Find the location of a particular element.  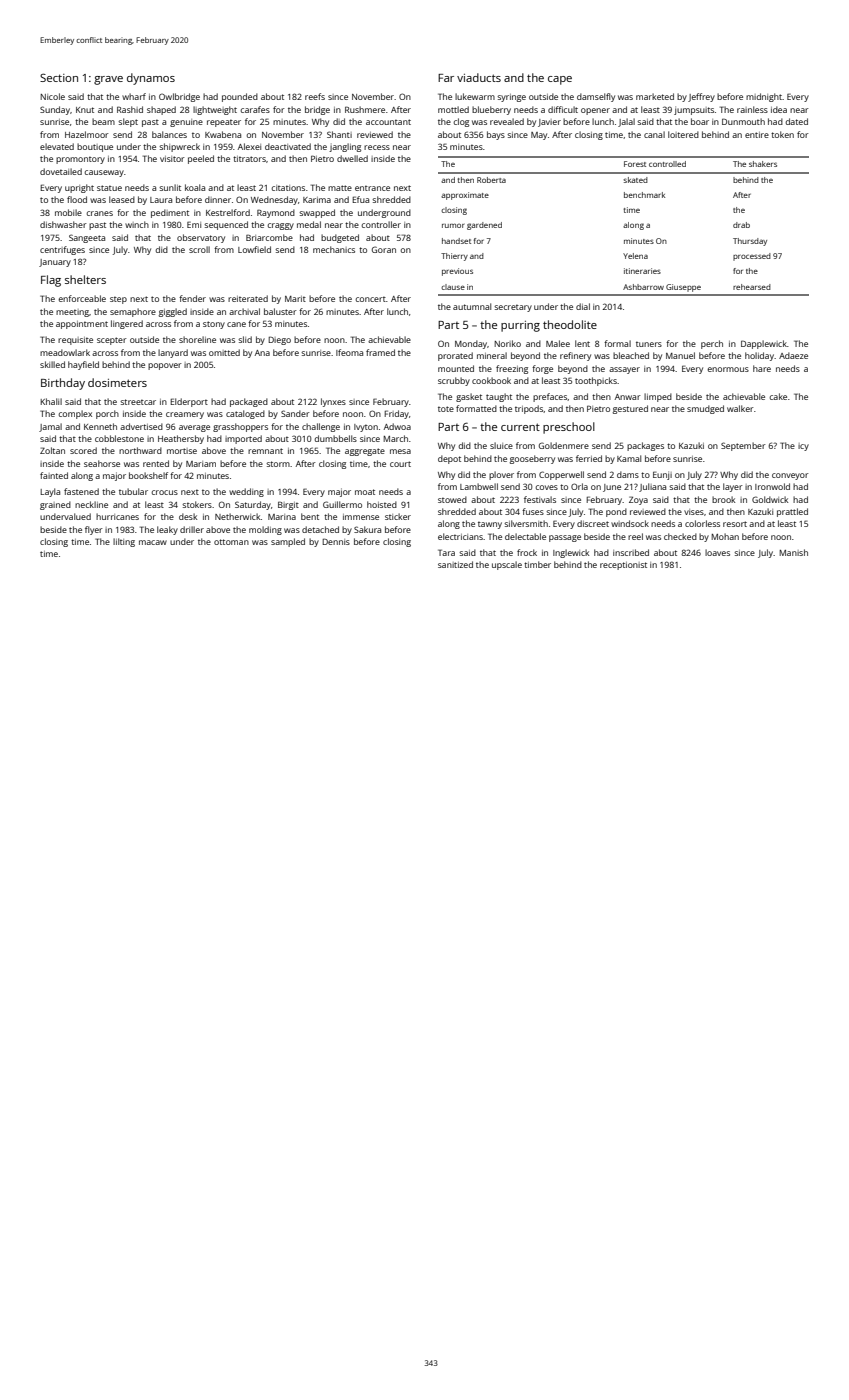

fender is located at coordinates (192, 298).
